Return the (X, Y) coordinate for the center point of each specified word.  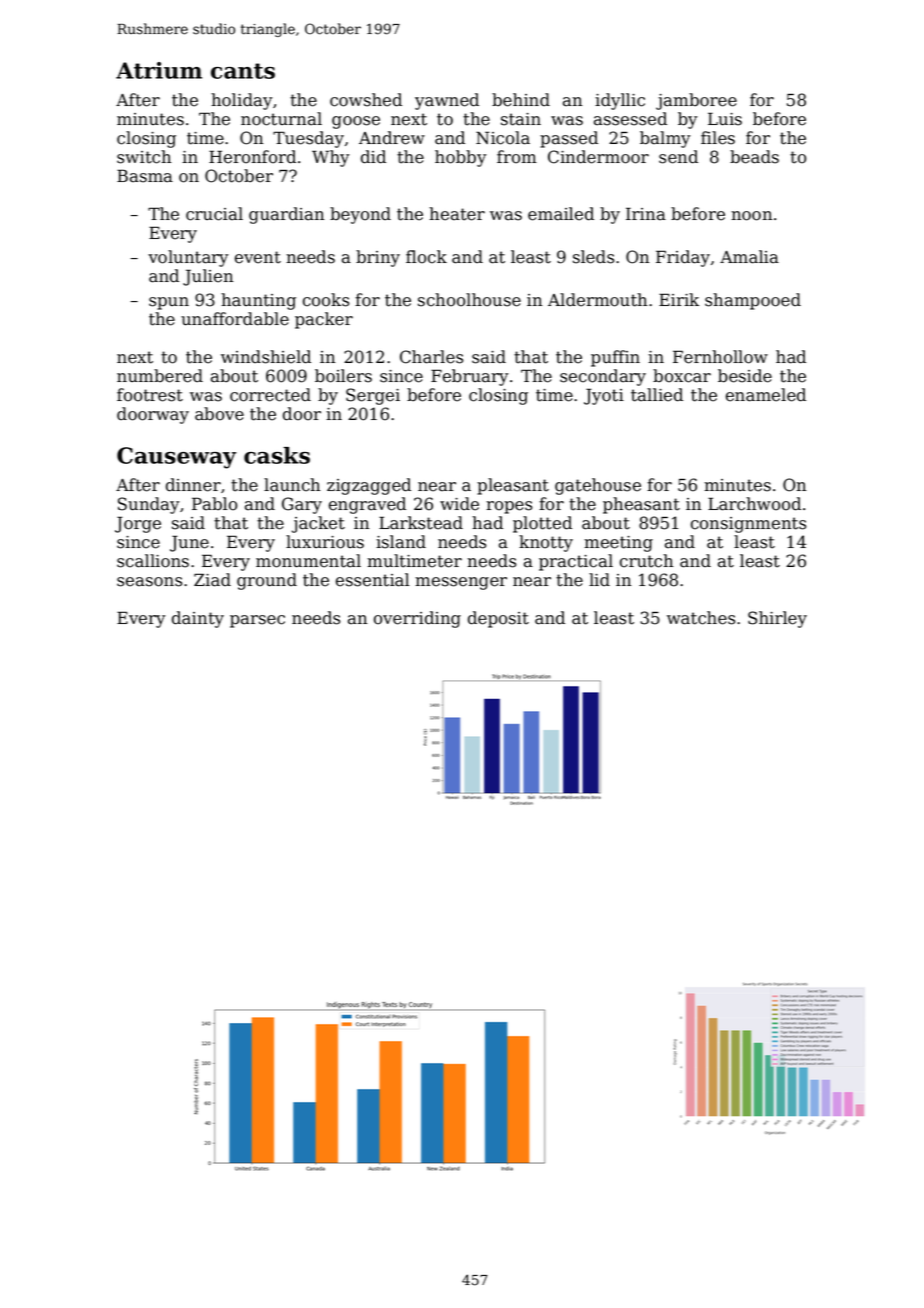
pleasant (513, 486)
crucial (214, 214)
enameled (766, 395)
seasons (149, 582)
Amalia (749, 257)
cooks (326, 300)
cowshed (366, 100)
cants (243, 71)
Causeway (176, 458)
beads (754, 157)
